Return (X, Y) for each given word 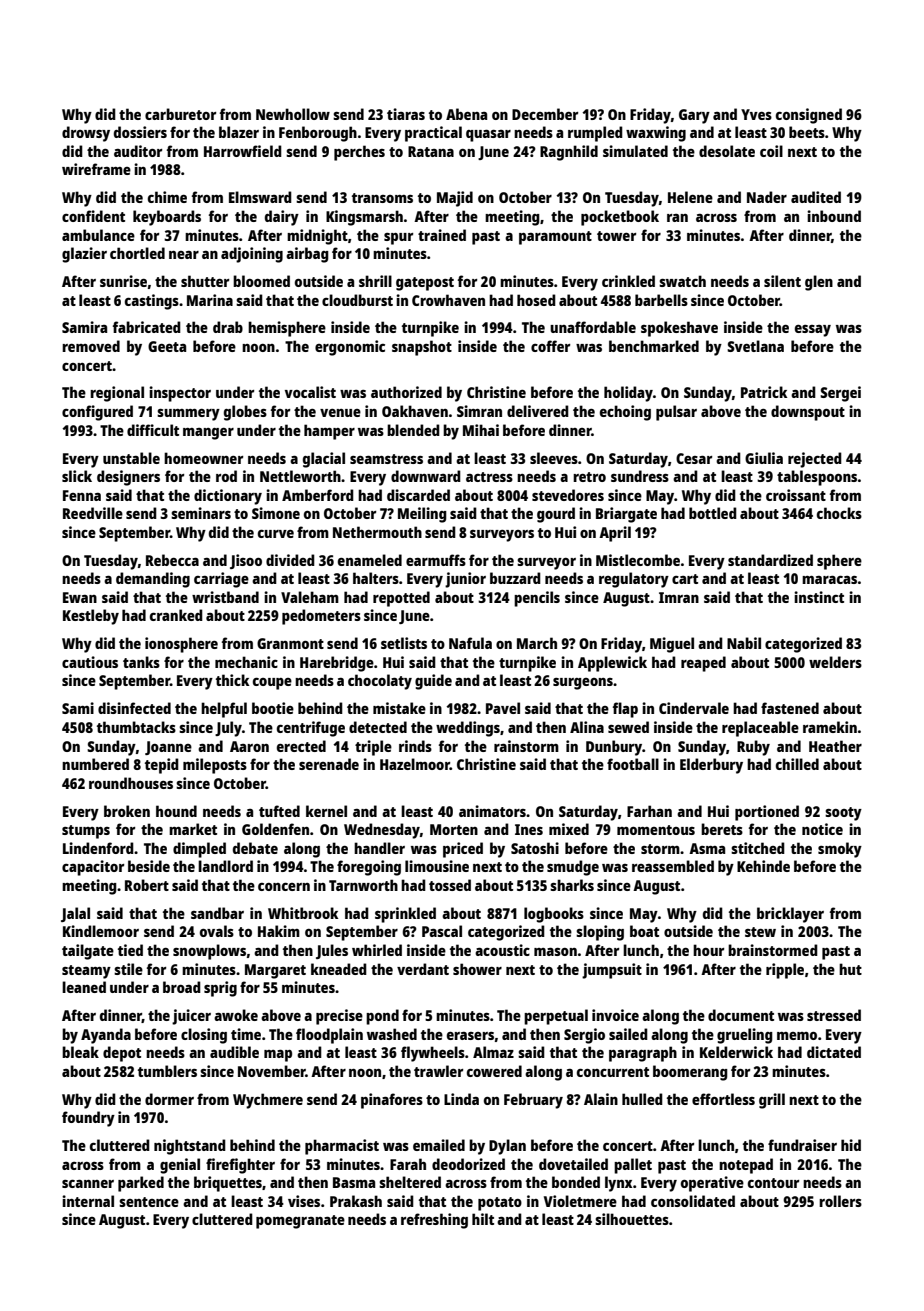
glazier (84, 255)
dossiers (140, 132)
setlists (404, 643)
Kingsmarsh (364, 218)
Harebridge (337, 664)
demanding (153, 580)
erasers (470, 1036)
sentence (149, 1202)
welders (835, 662)
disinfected (134, 708)
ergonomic (350, 348)
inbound (834, 216)
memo (797, 1036)
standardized (770, 560)
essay (813, 331)
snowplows (209, 952)
